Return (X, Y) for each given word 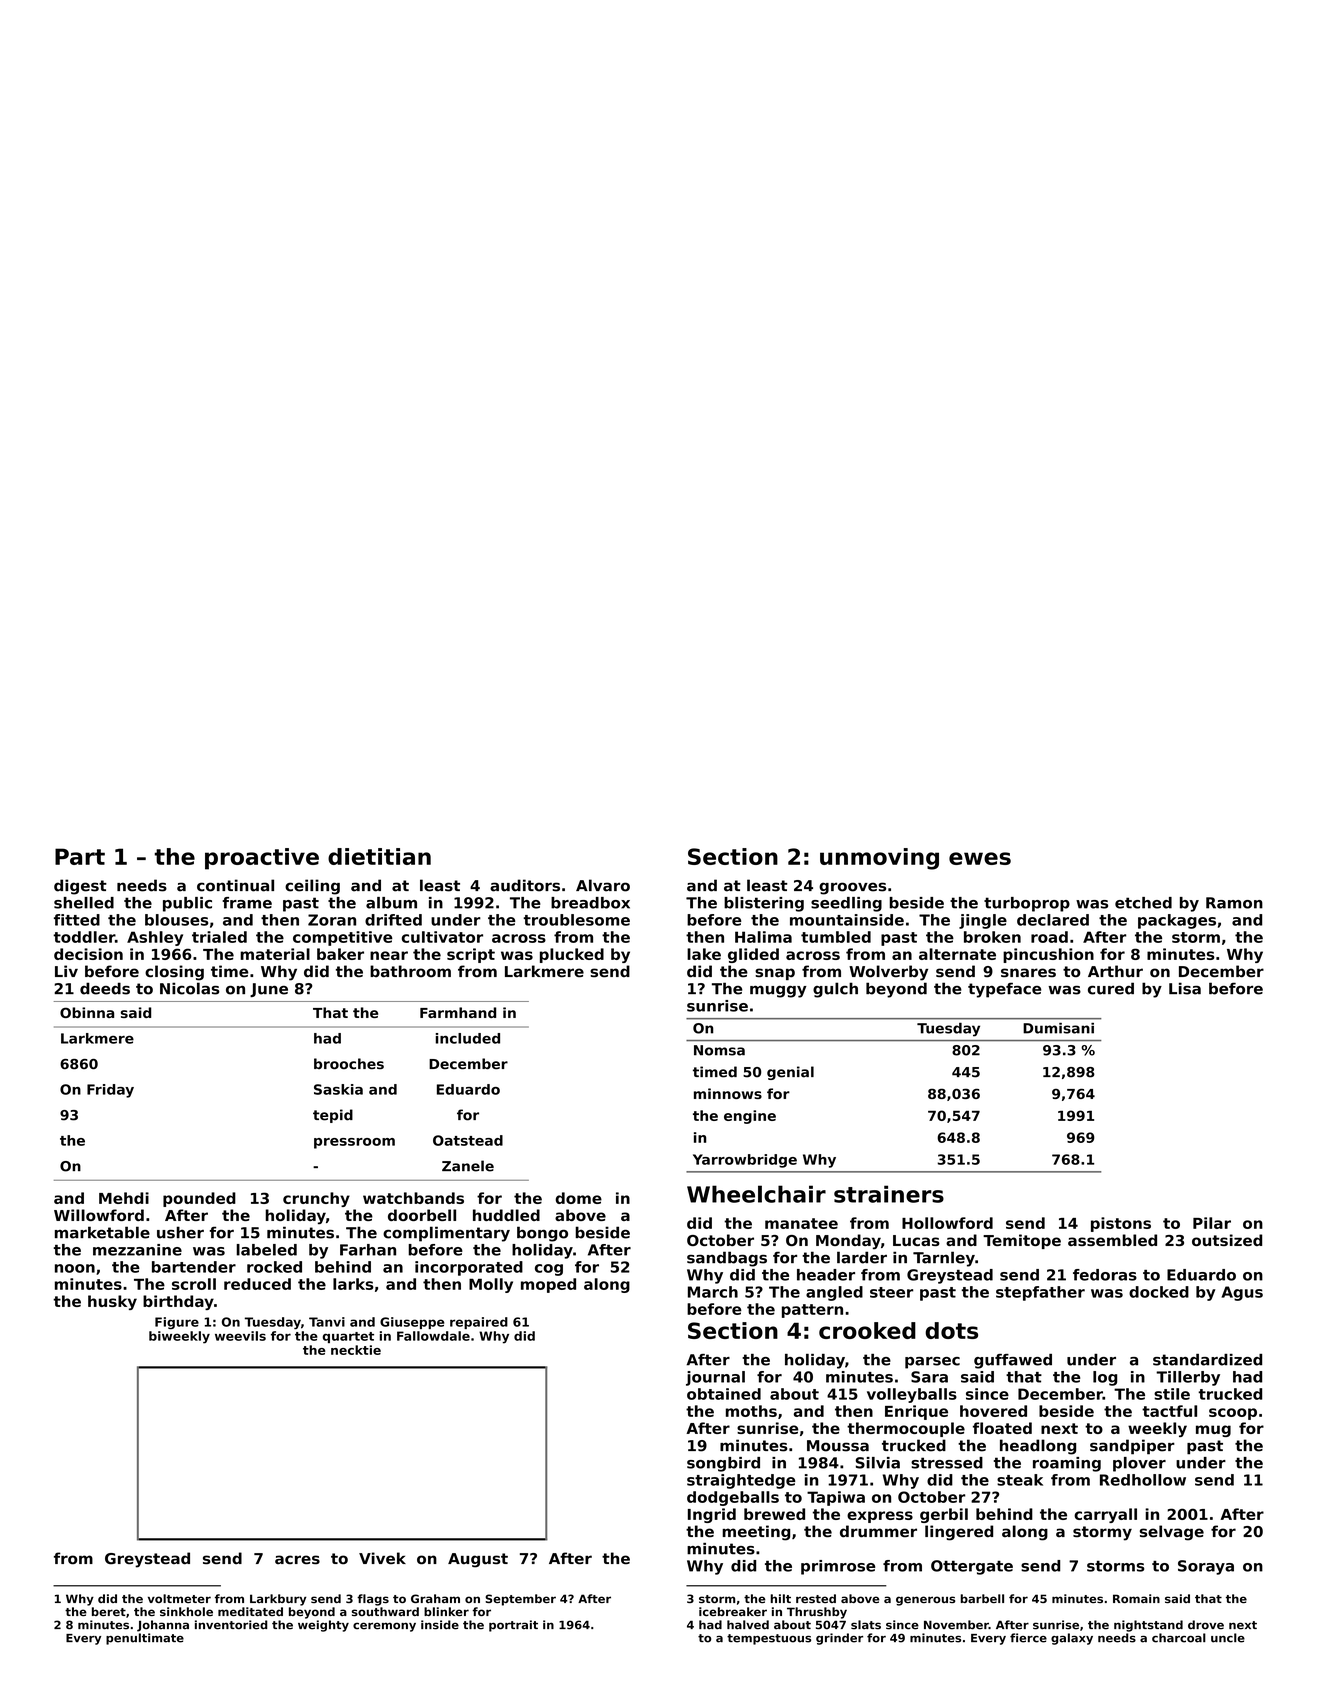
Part (80, 856)
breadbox (590, 903)
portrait (513, 1626)
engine (750, 1117)
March (713, 1292)
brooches (349, 1063)
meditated (250, 1611)
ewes (980, 858)
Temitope (1022, 1241)
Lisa (1185, 988)
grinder (839, 1639)
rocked (274, 1267)
